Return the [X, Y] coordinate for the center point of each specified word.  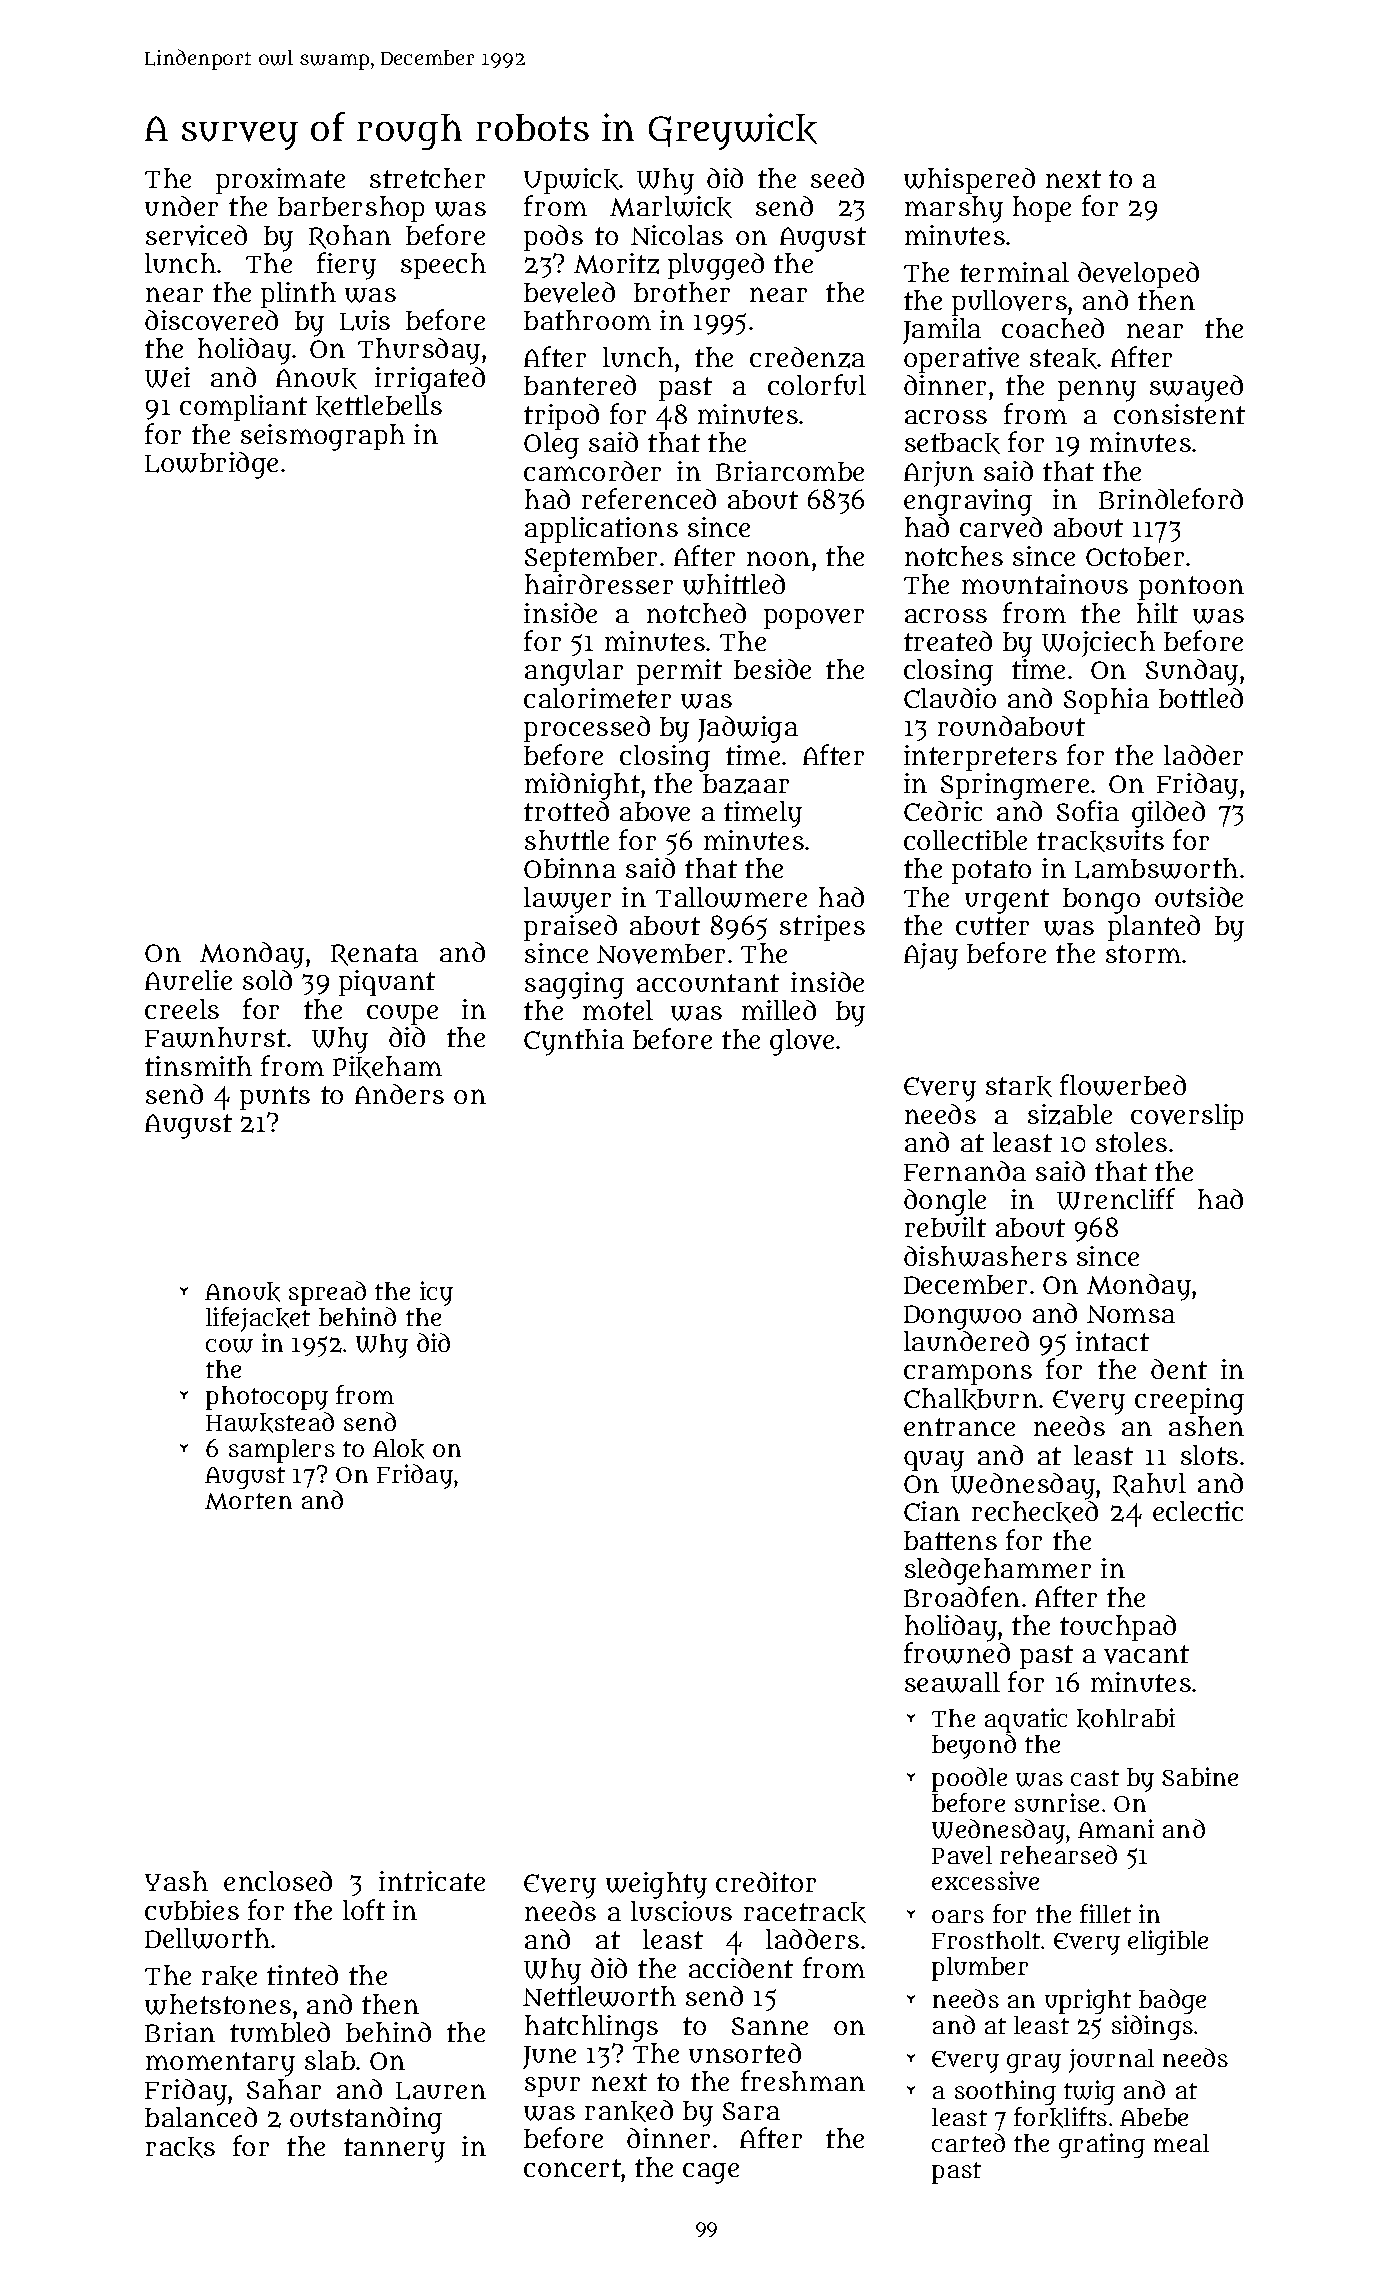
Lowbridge [211, 465]
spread [327, 1293]
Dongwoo [962, 1317]
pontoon [1191, 588]
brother [682, 292]
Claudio [950, 698]
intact [1112, 1341]
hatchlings [591, 2028]
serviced [196, 235]
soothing [1005, 2092]
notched [696, 613]
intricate [432, 1881]
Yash [176, 1881]
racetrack [805, 1912]
